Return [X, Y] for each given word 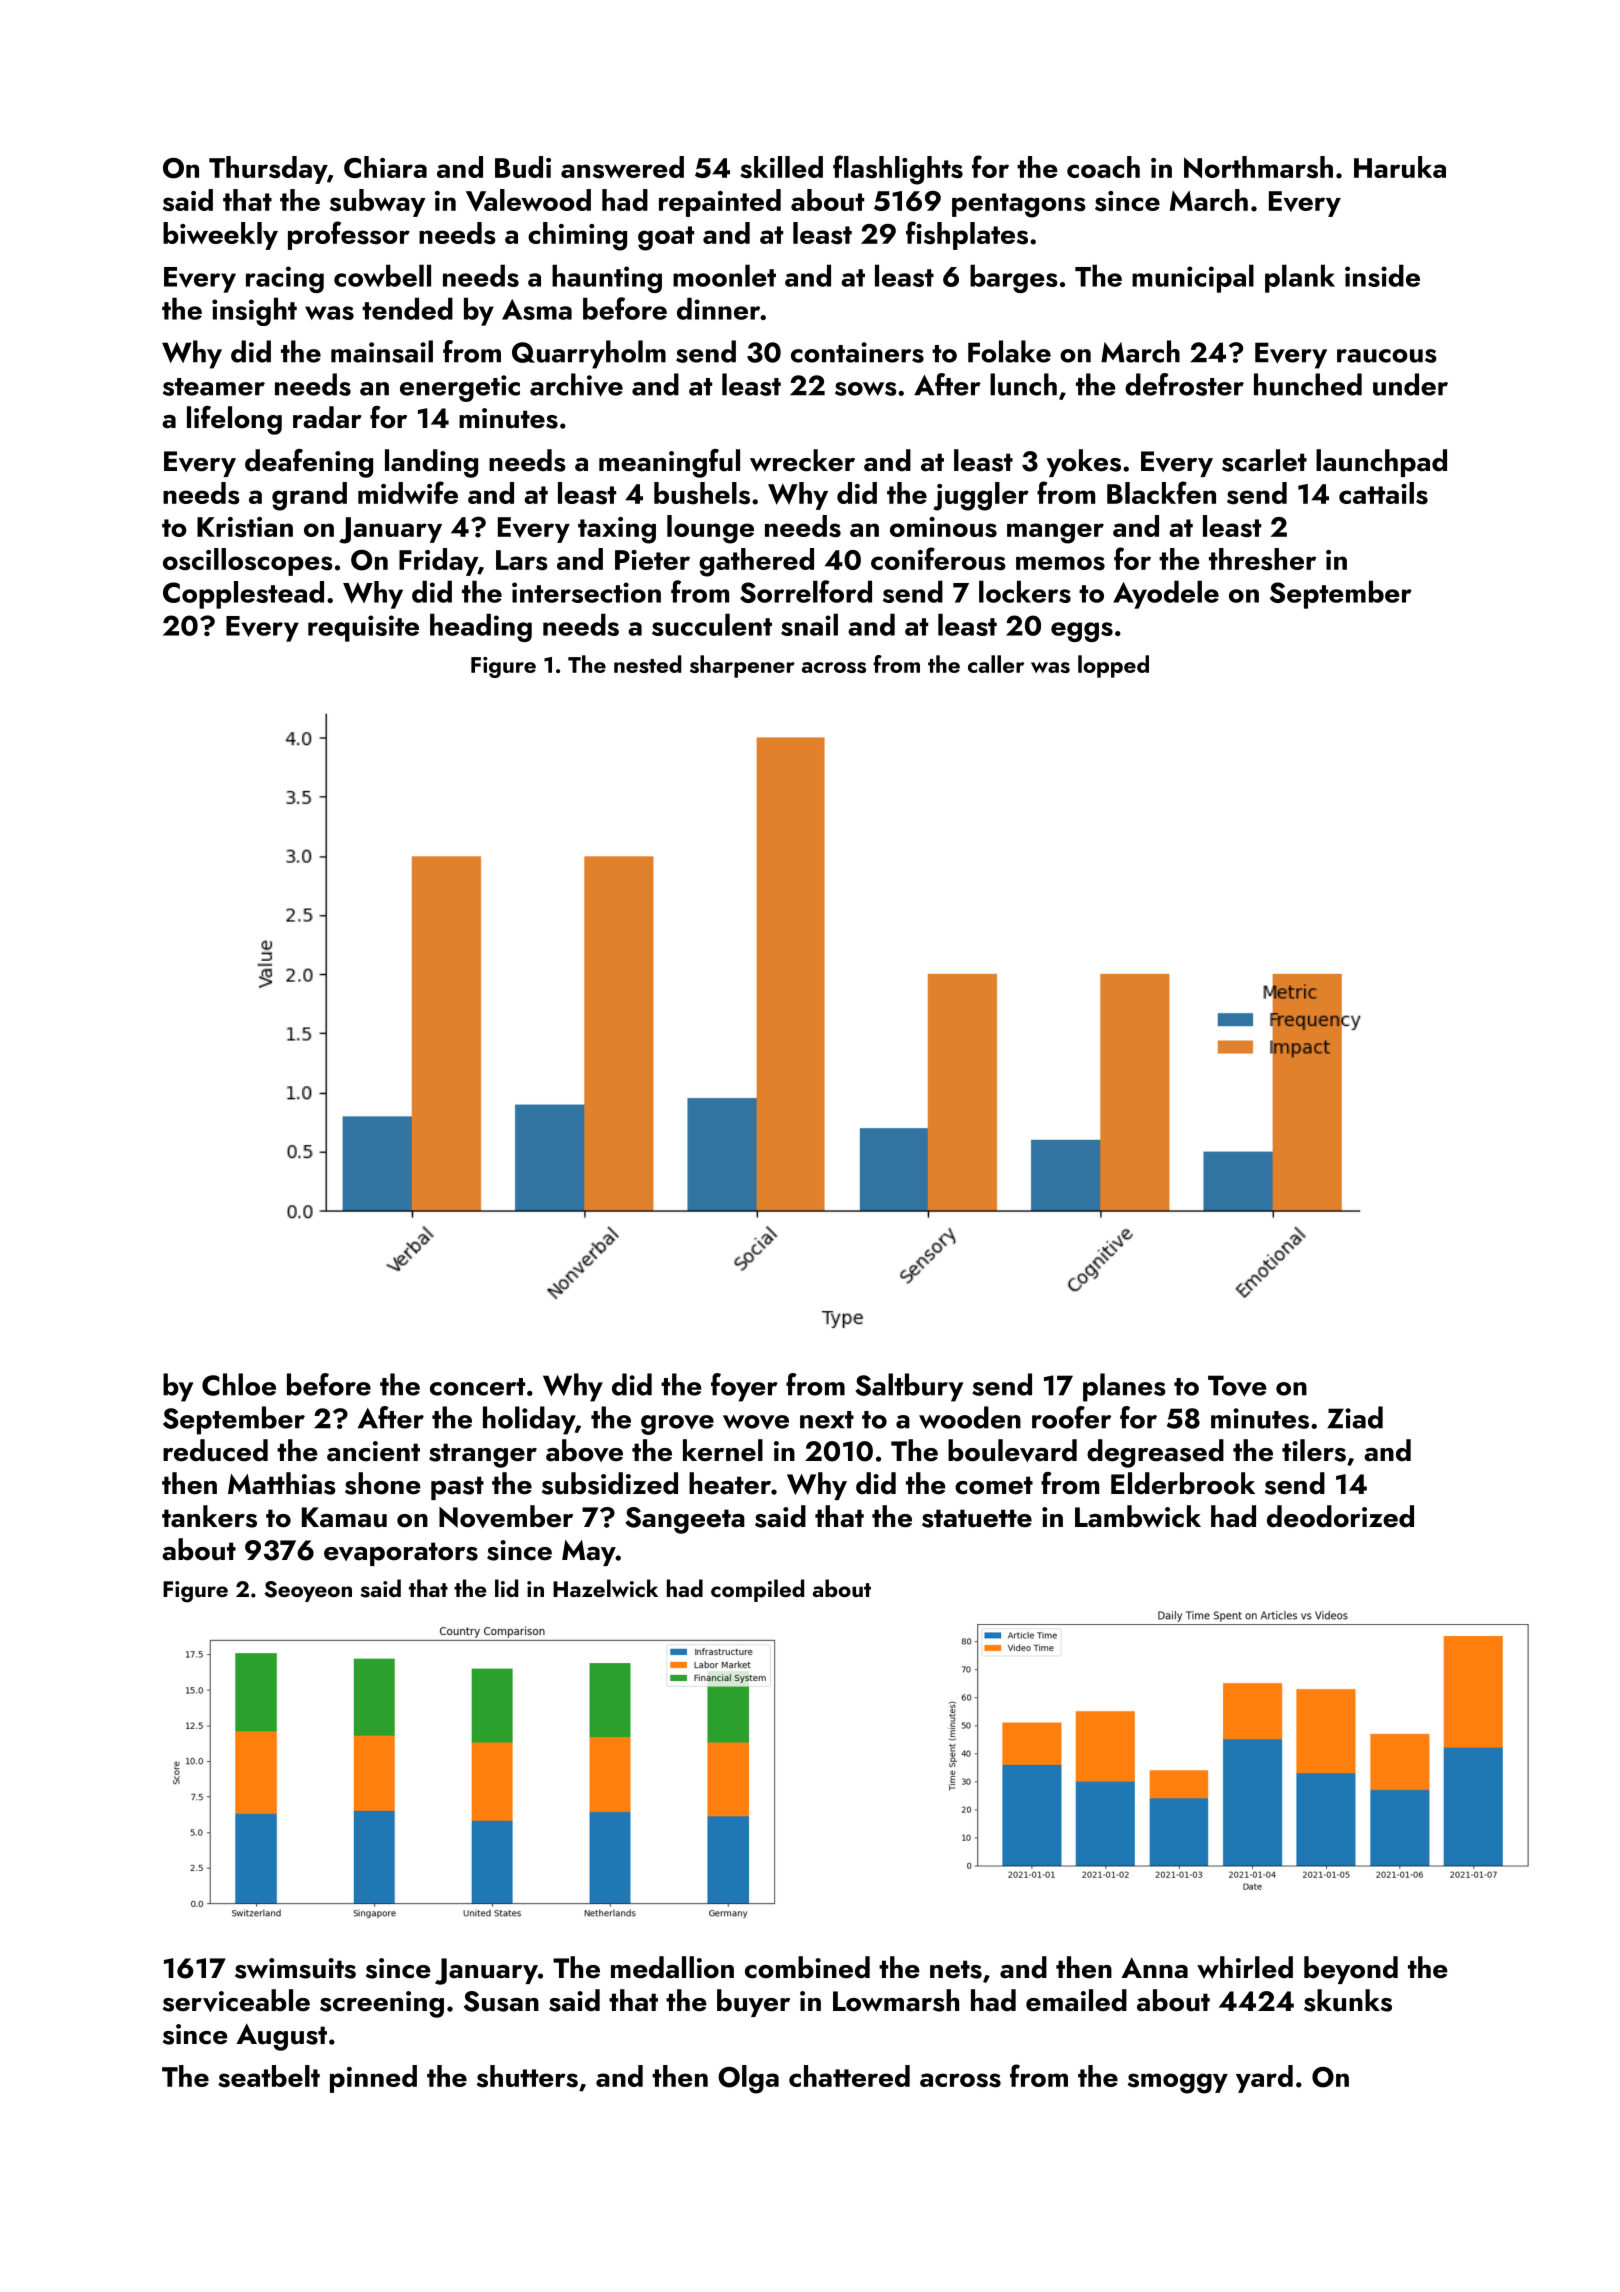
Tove [1237, 1386]
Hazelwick [605, 1588]
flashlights [898, 170]
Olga [748, 2079]
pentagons [1019, 205]
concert [477, 1387]
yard [1264, 2079]
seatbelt [269, 2076]
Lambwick [1138, 1516]
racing [285, 279]
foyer [744, 1387]
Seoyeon [308, 1591]
